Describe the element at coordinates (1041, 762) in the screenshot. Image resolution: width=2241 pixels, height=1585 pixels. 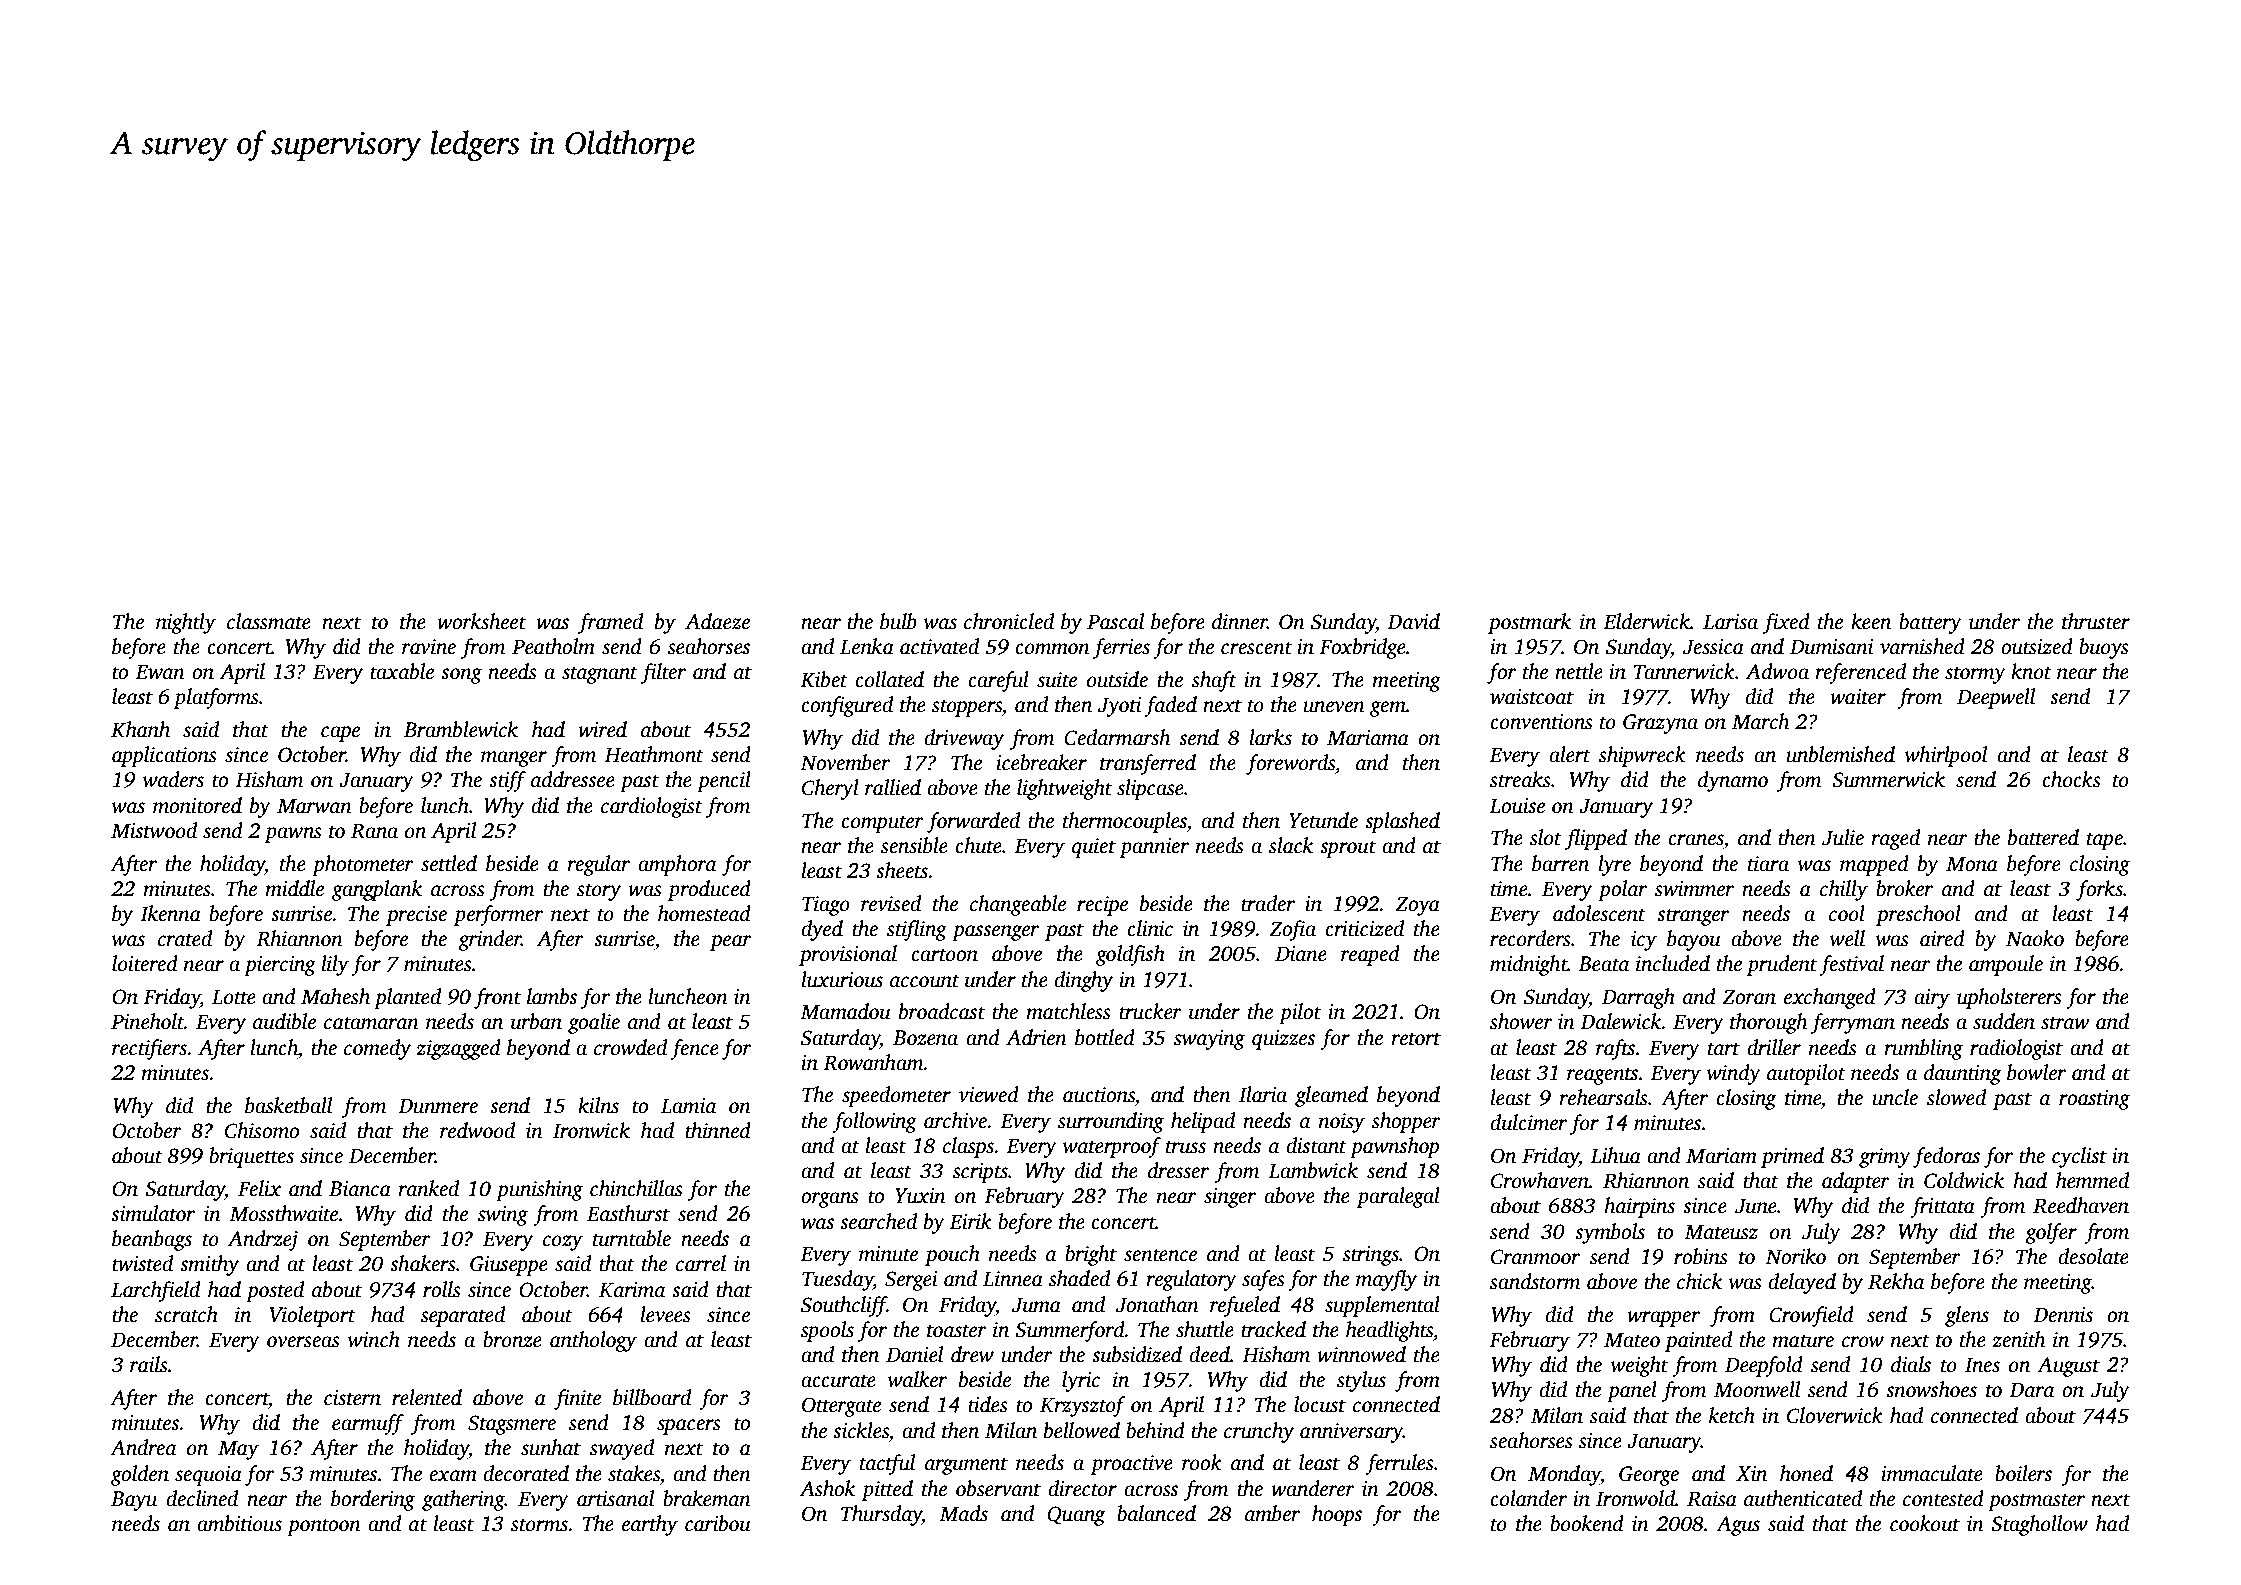
I see `icebreaker` at that location.
